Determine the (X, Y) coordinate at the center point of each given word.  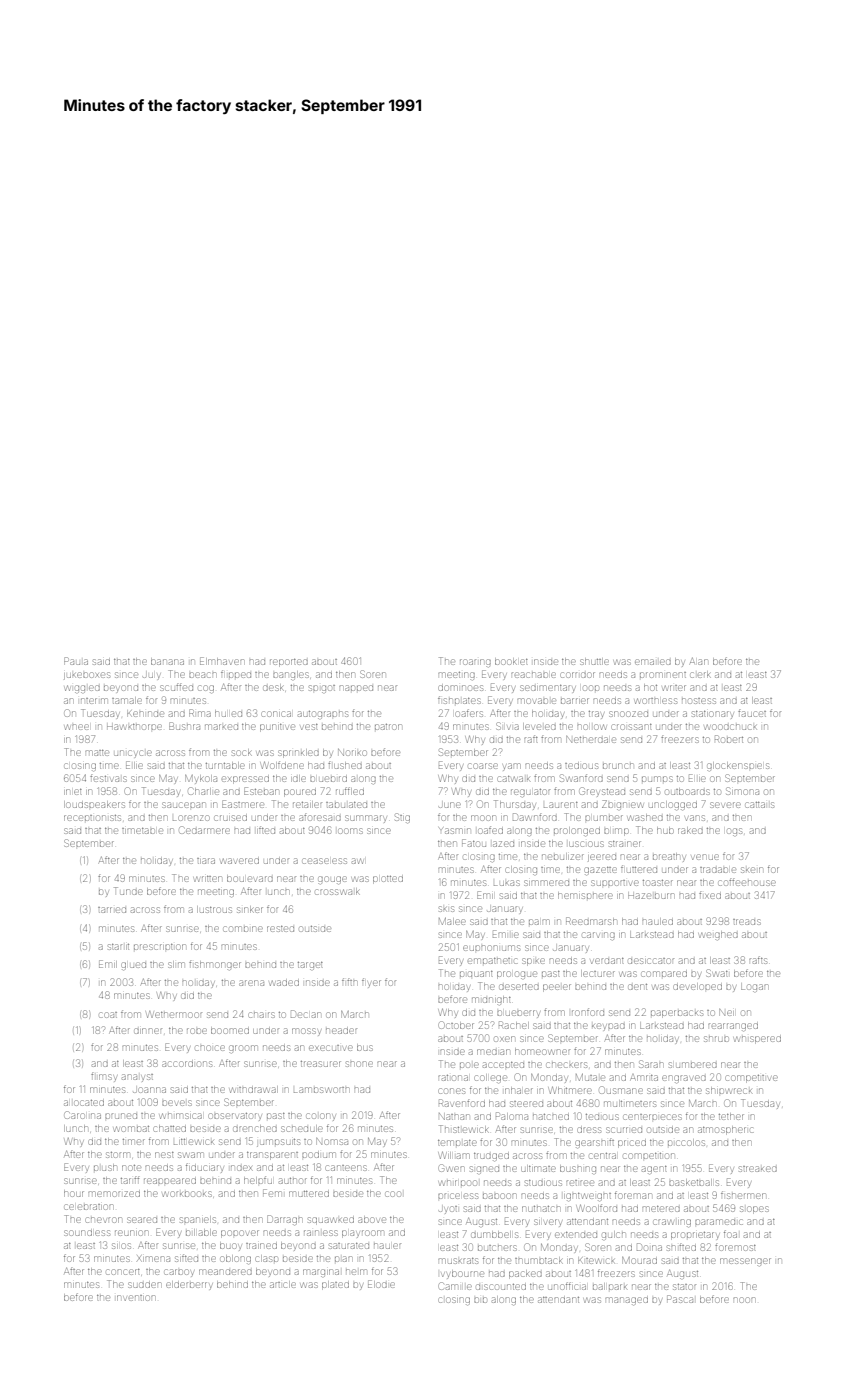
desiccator (651, 961)
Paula (76, 661)
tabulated (346, 805)
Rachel (514, 1025)
